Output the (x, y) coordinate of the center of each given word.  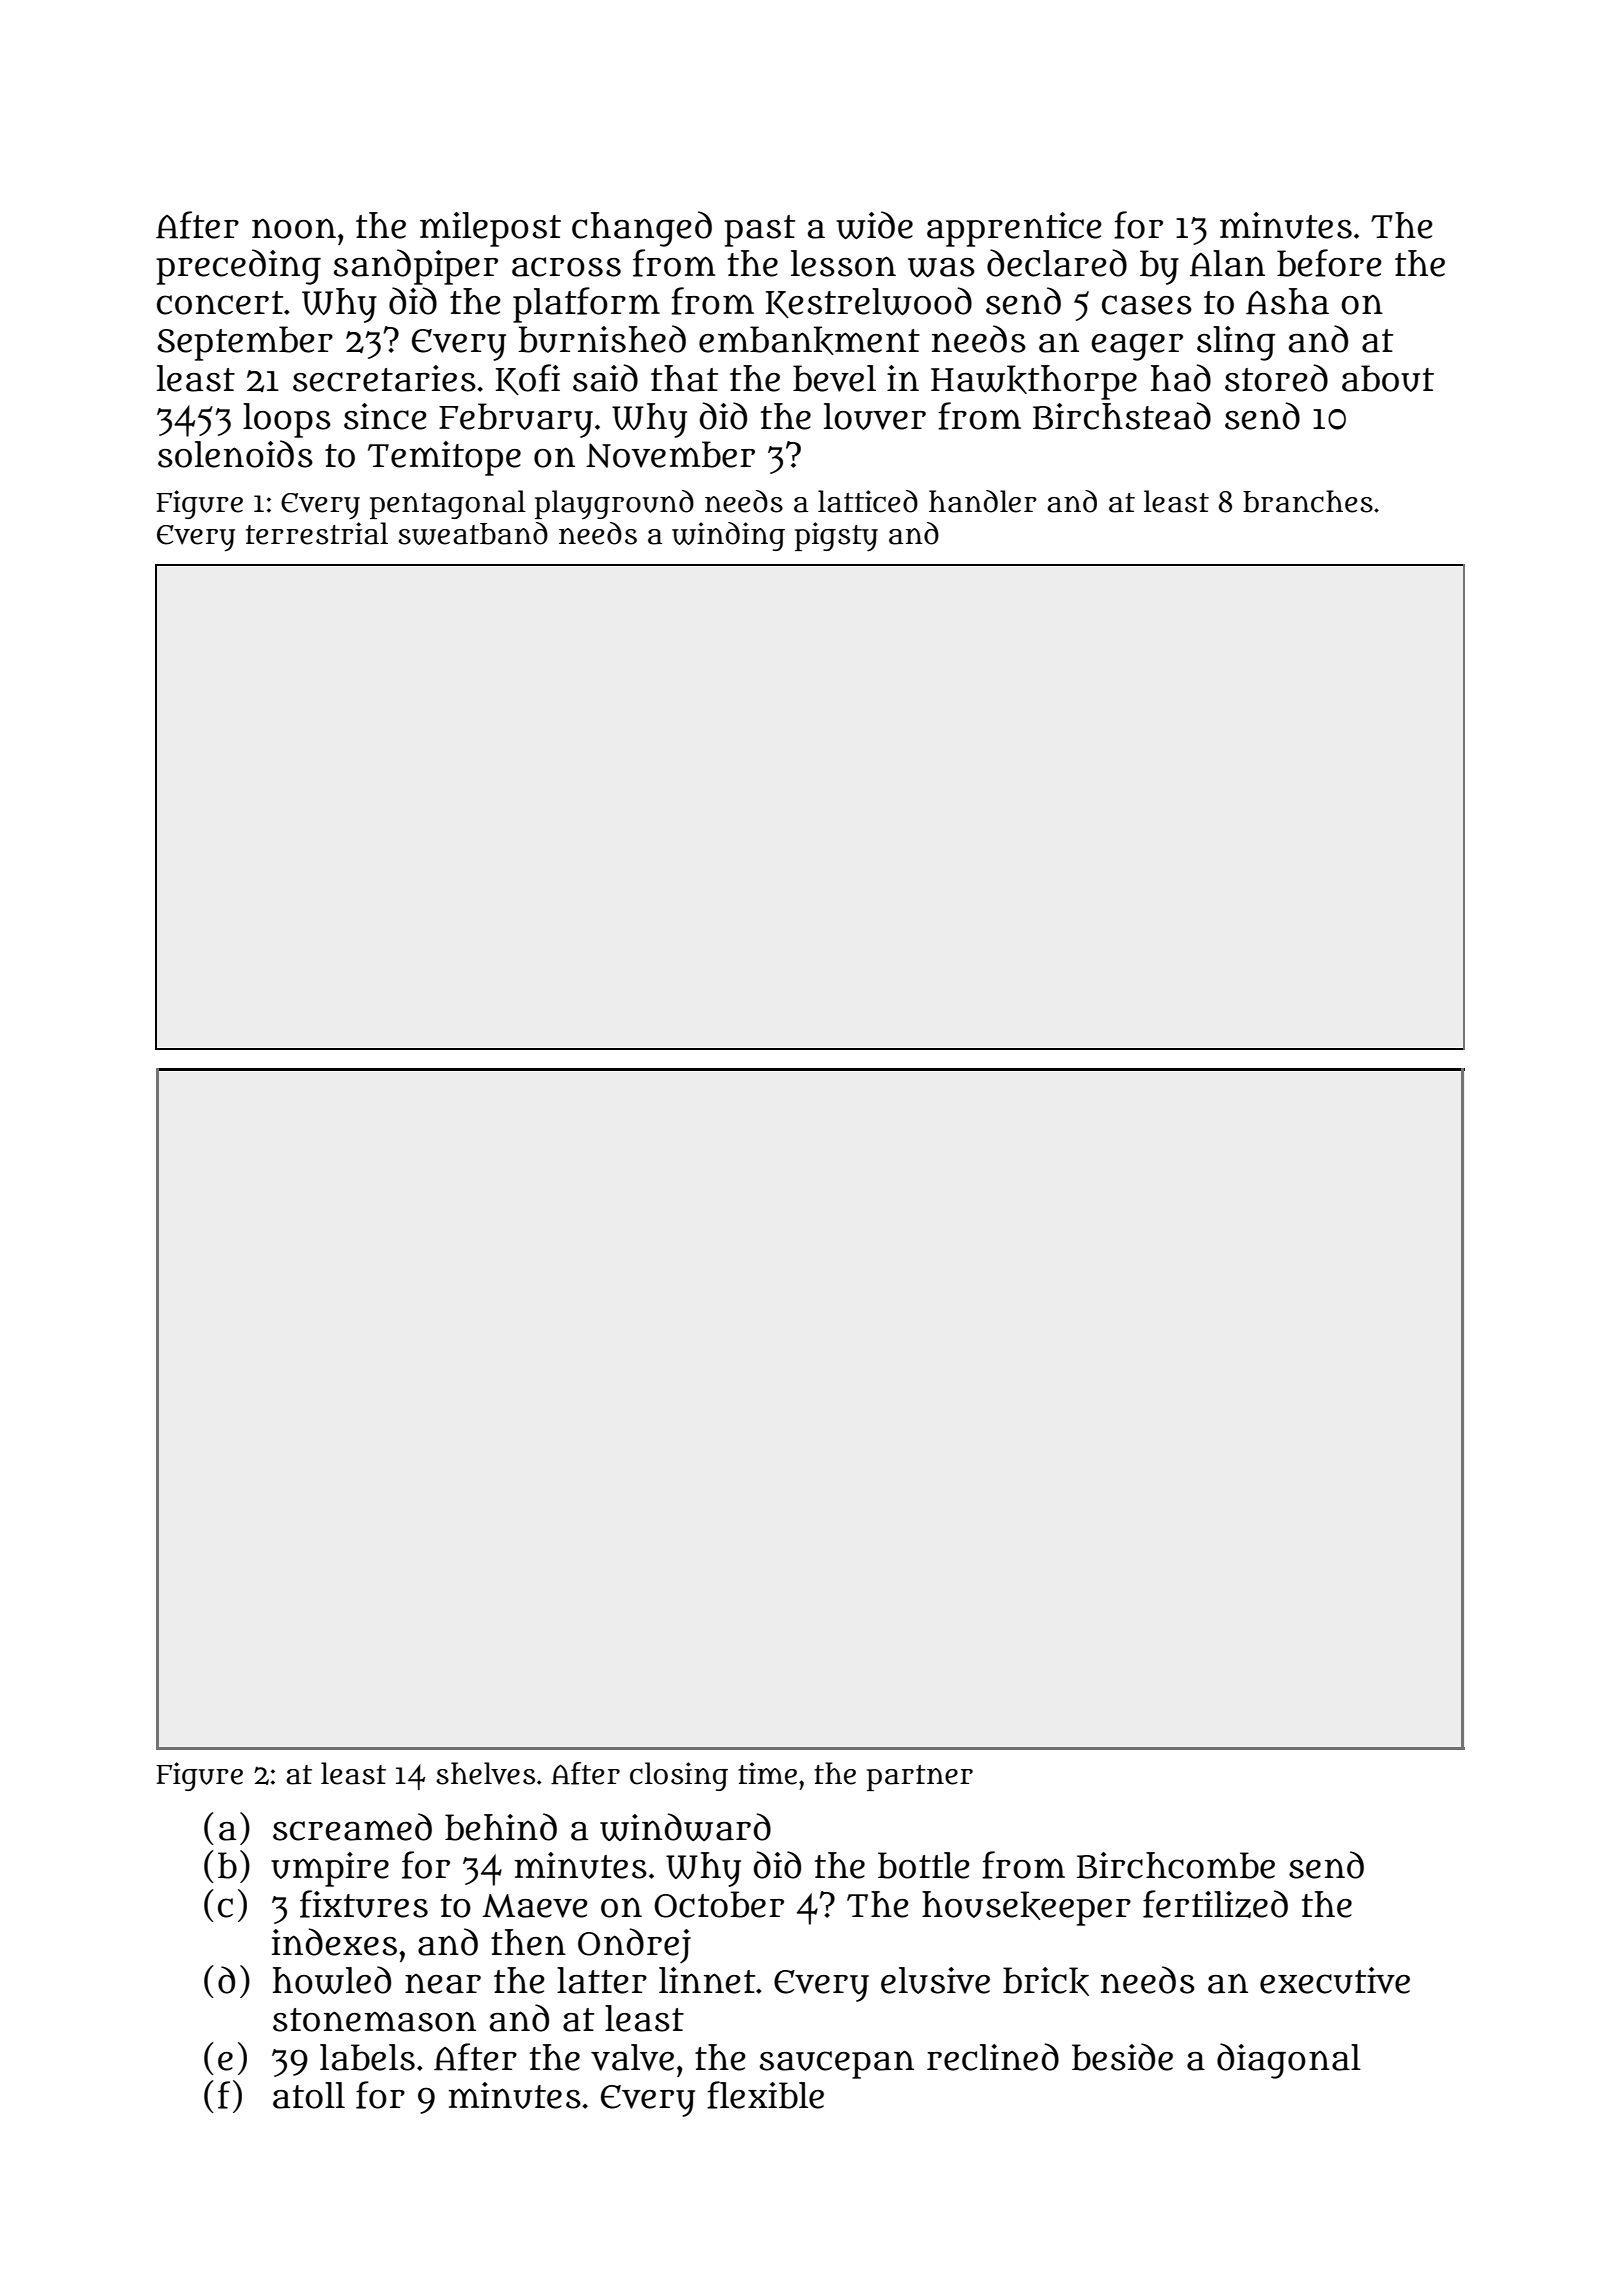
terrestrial (317, 533)
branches (1308, 501)
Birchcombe (1176, 1865)
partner (920, 1778)
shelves (485, 1773)
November (670, 454)
